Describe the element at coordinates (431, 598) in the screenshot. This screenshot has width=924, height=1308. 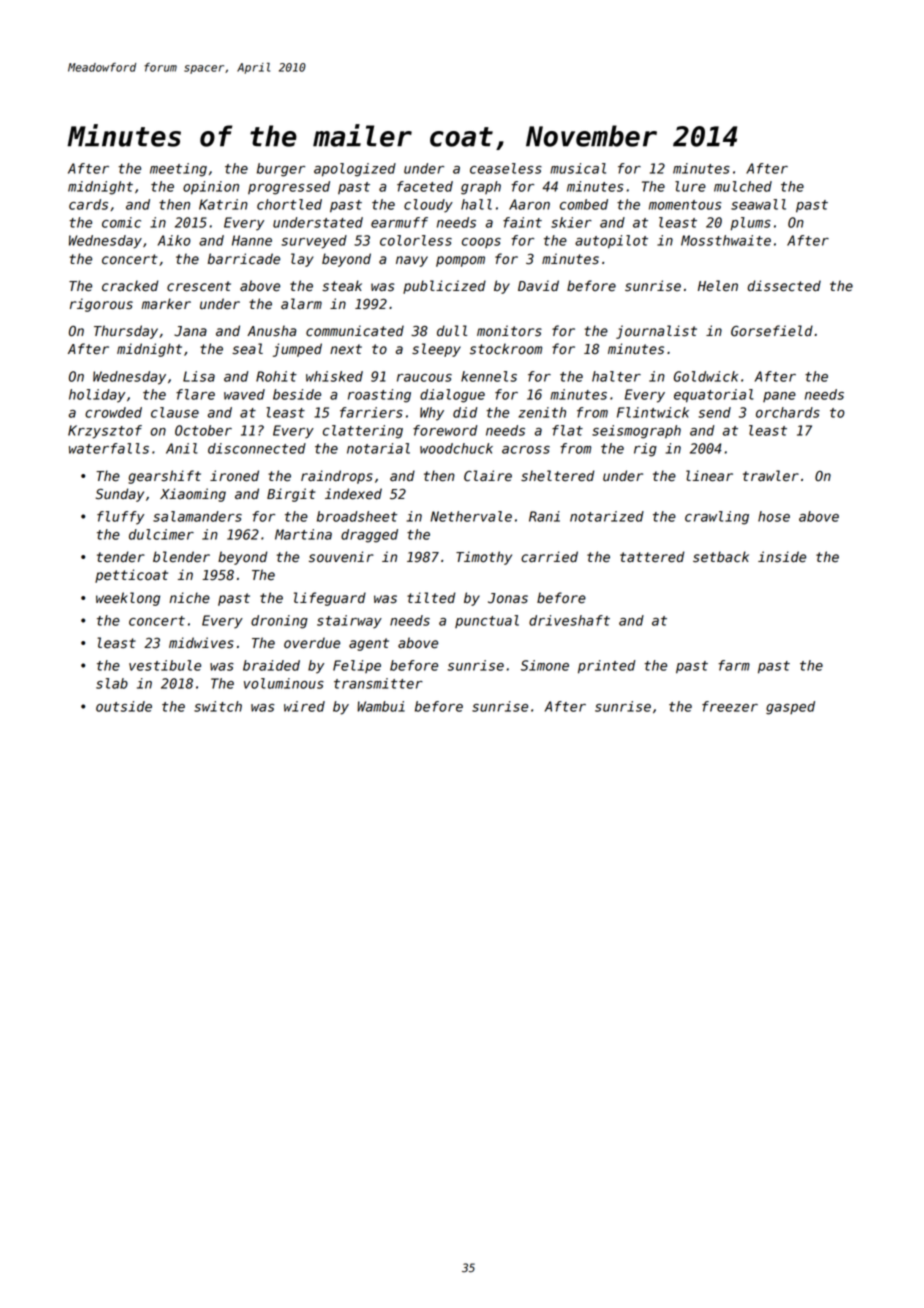
I see `tilted` at that location.
